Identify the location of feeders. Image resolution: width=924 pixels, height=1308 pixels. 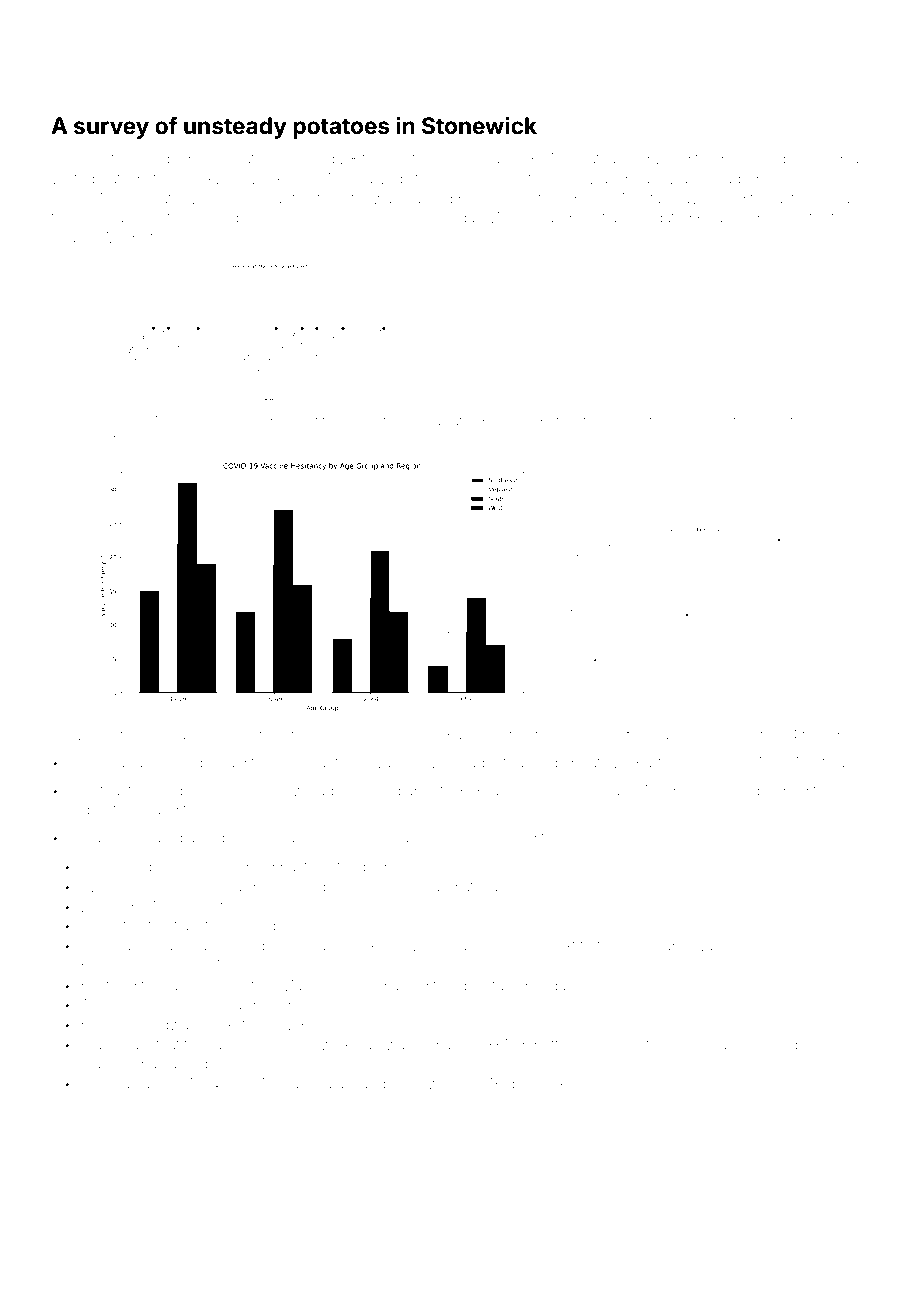
(824, 734).
